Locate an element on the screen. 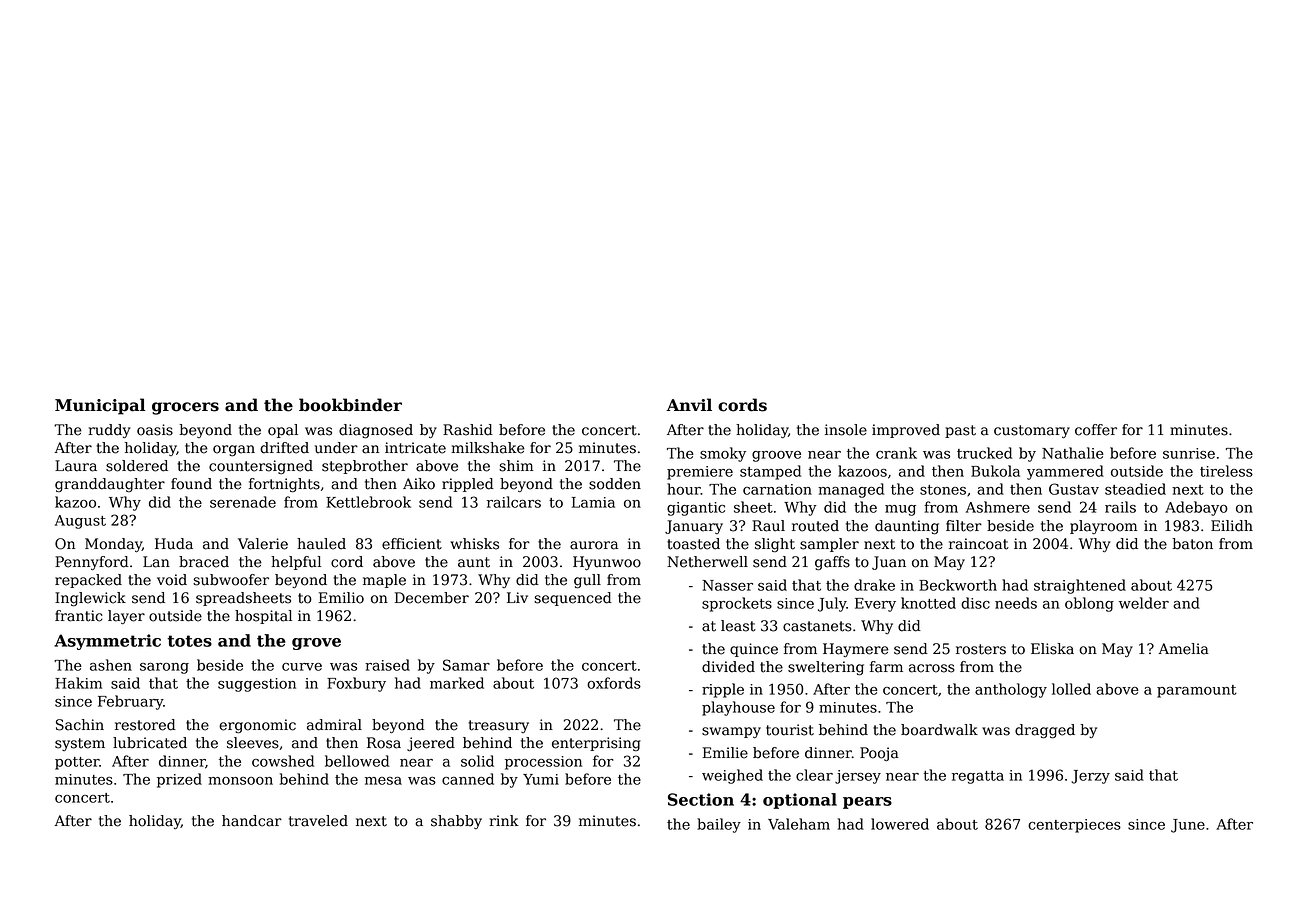  centerpieces is located at coordinates (1074, 826).
